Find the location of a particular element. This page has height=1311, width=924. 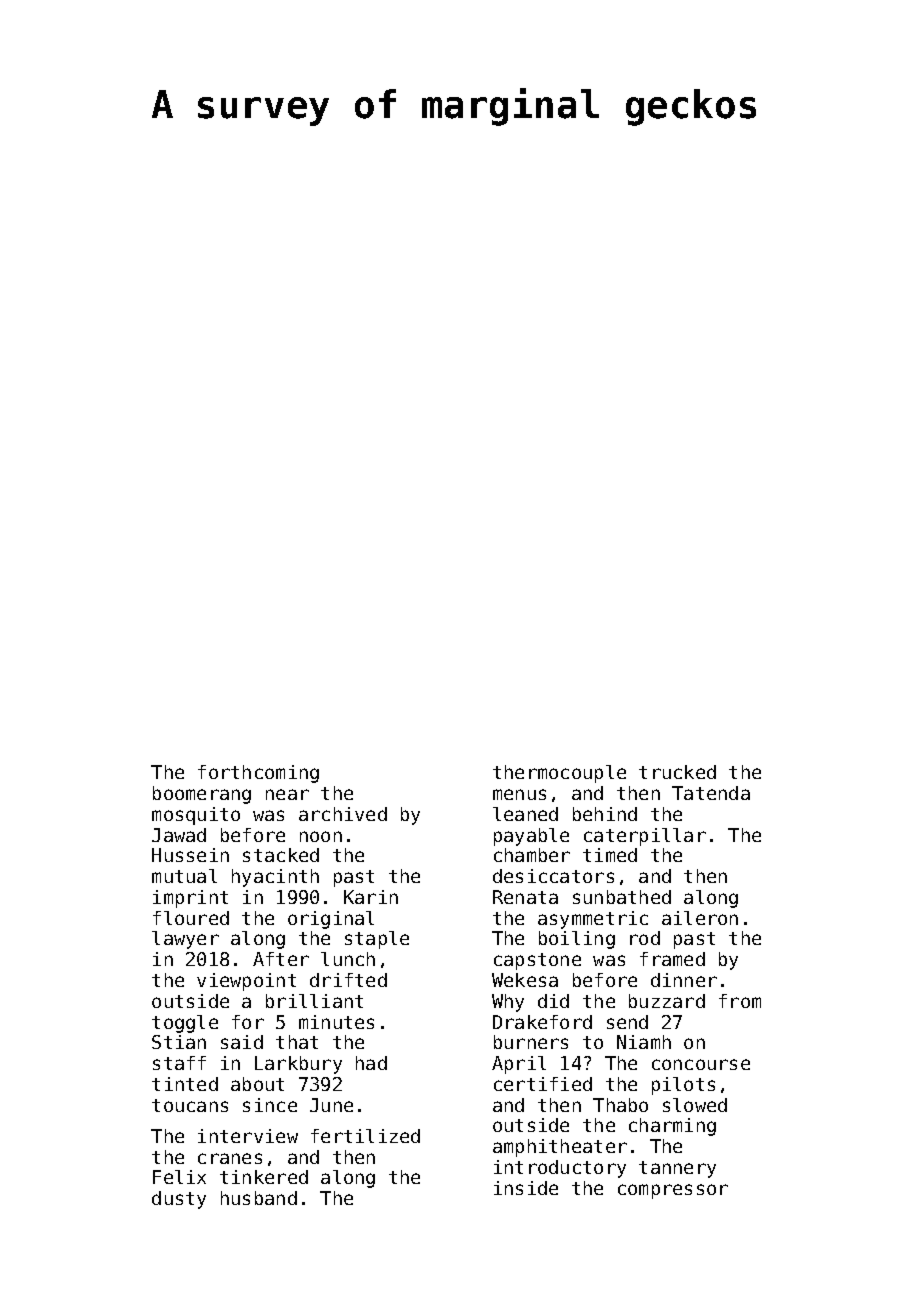

about is located at coordinates (257, 1084).
